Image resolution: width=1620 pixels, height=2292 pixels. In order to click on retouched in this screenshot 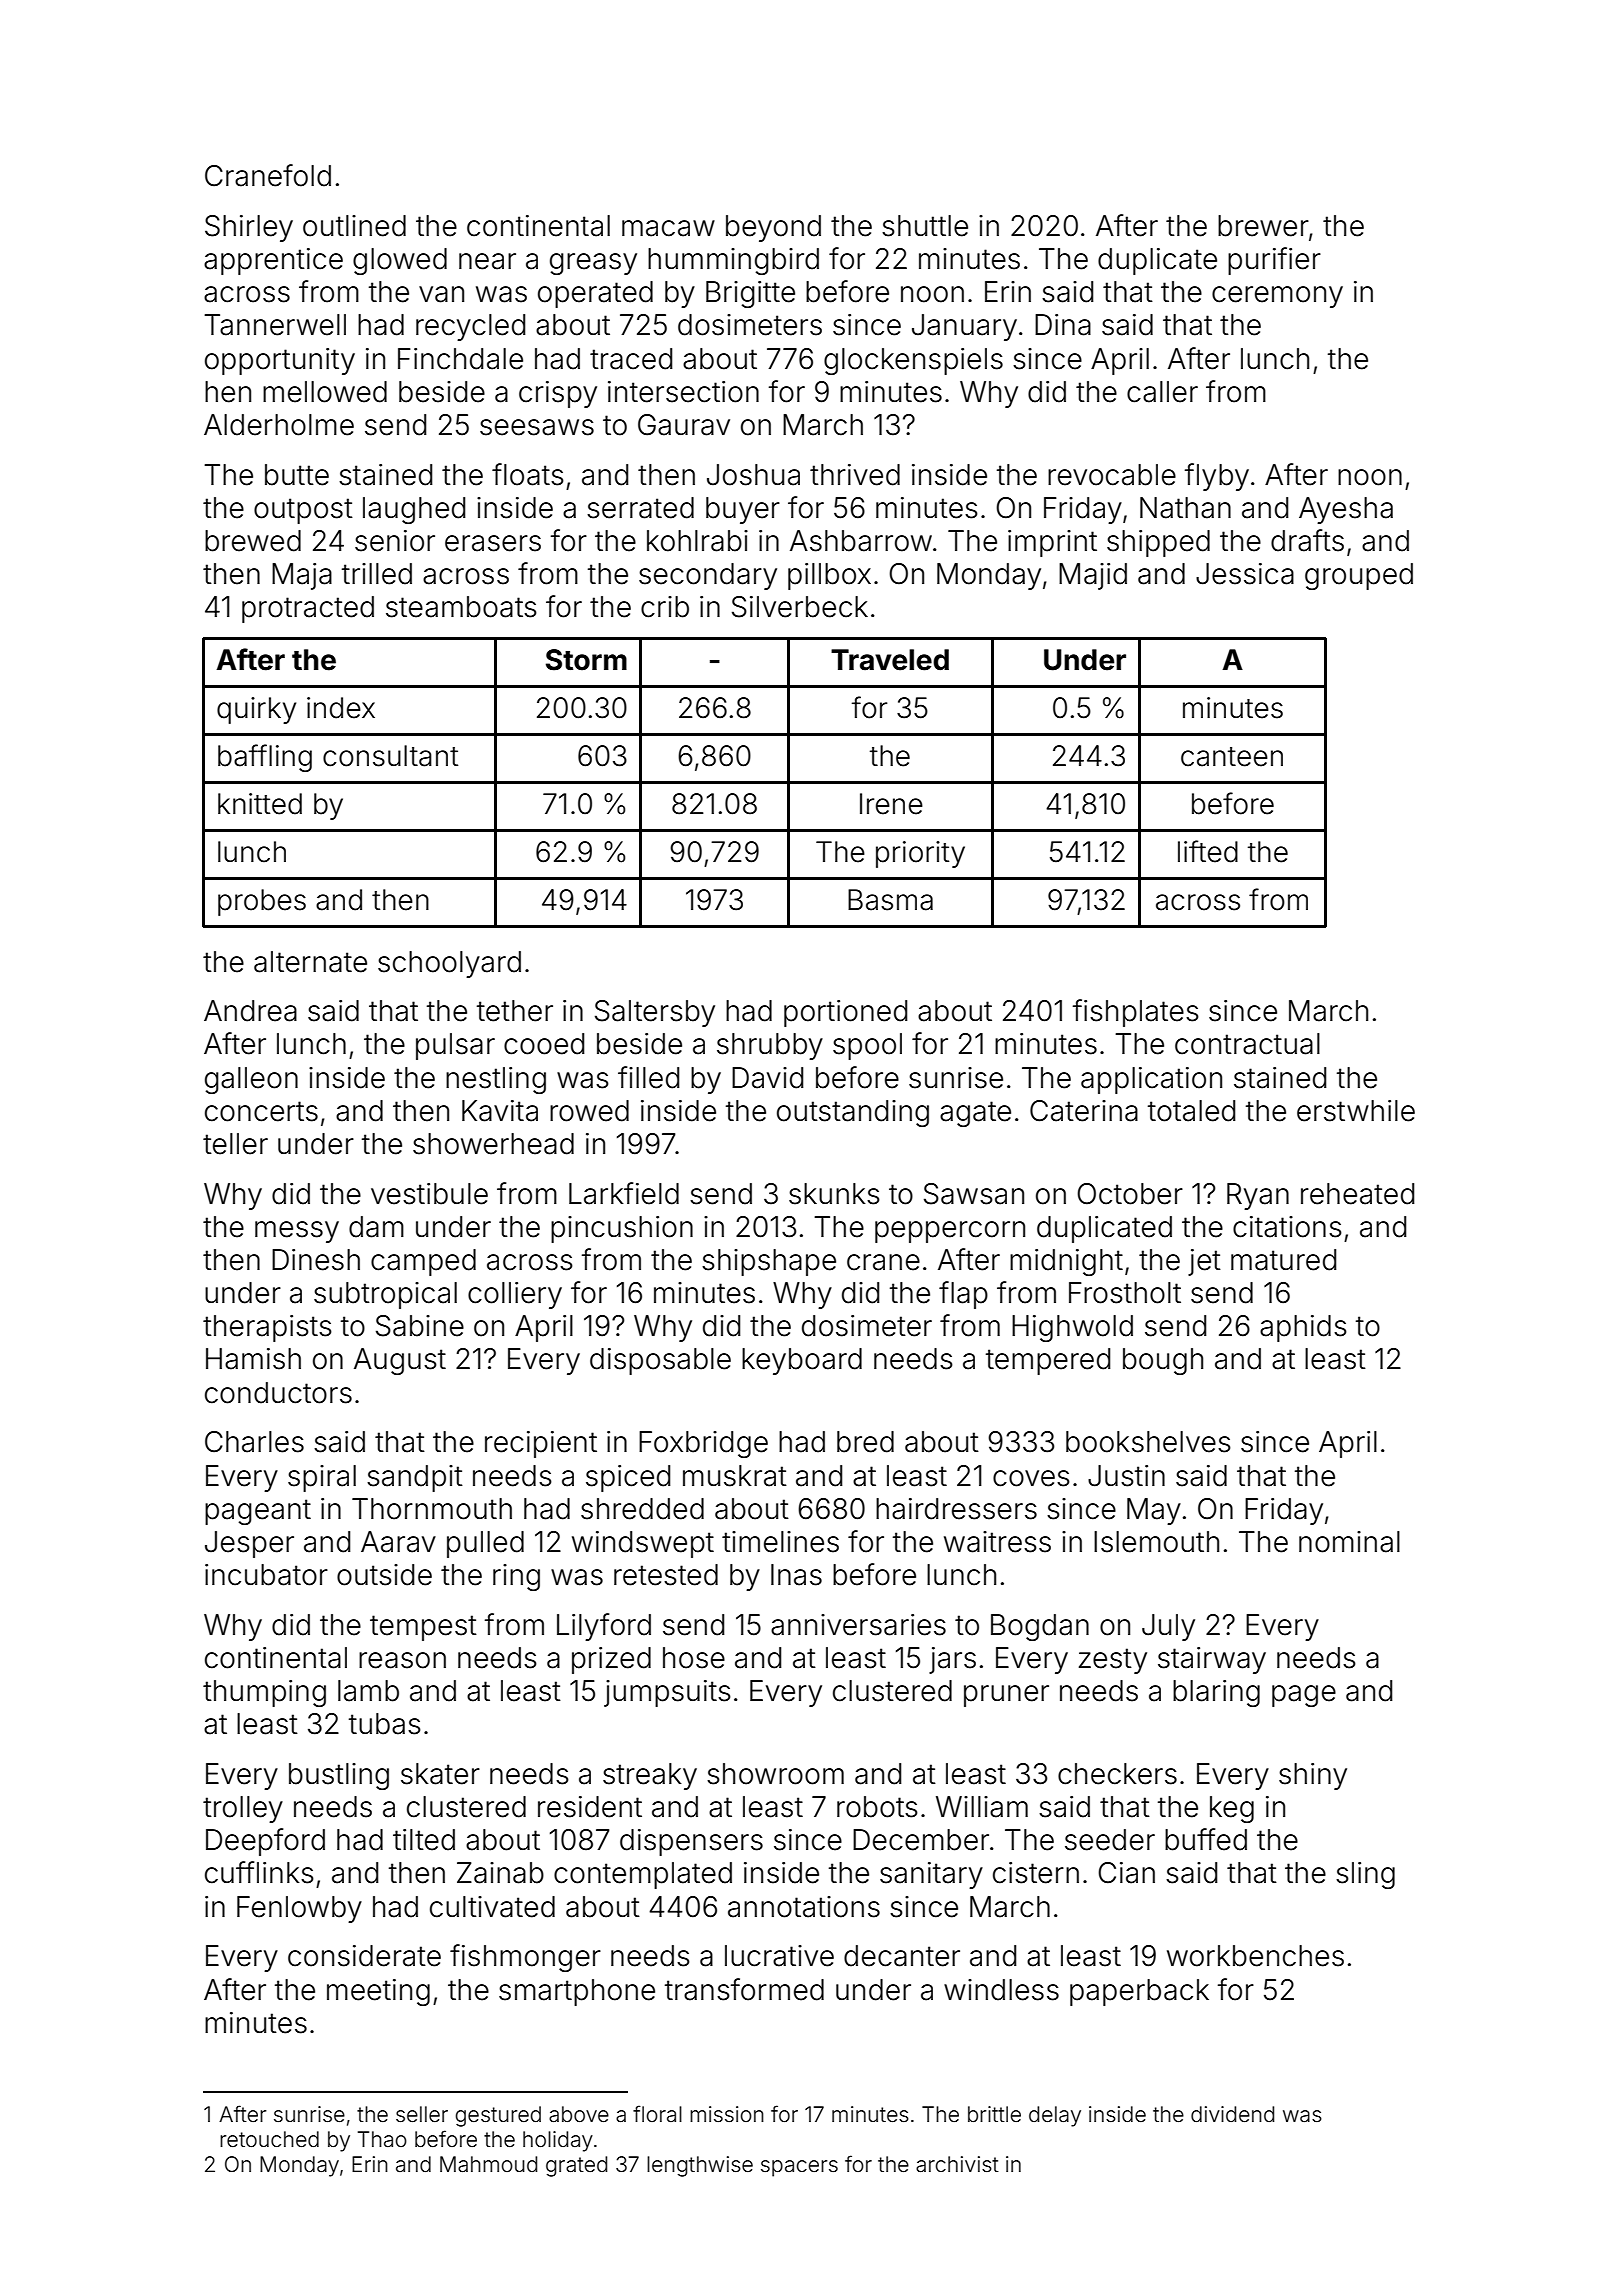, I will do `click(269, 2139)`.
